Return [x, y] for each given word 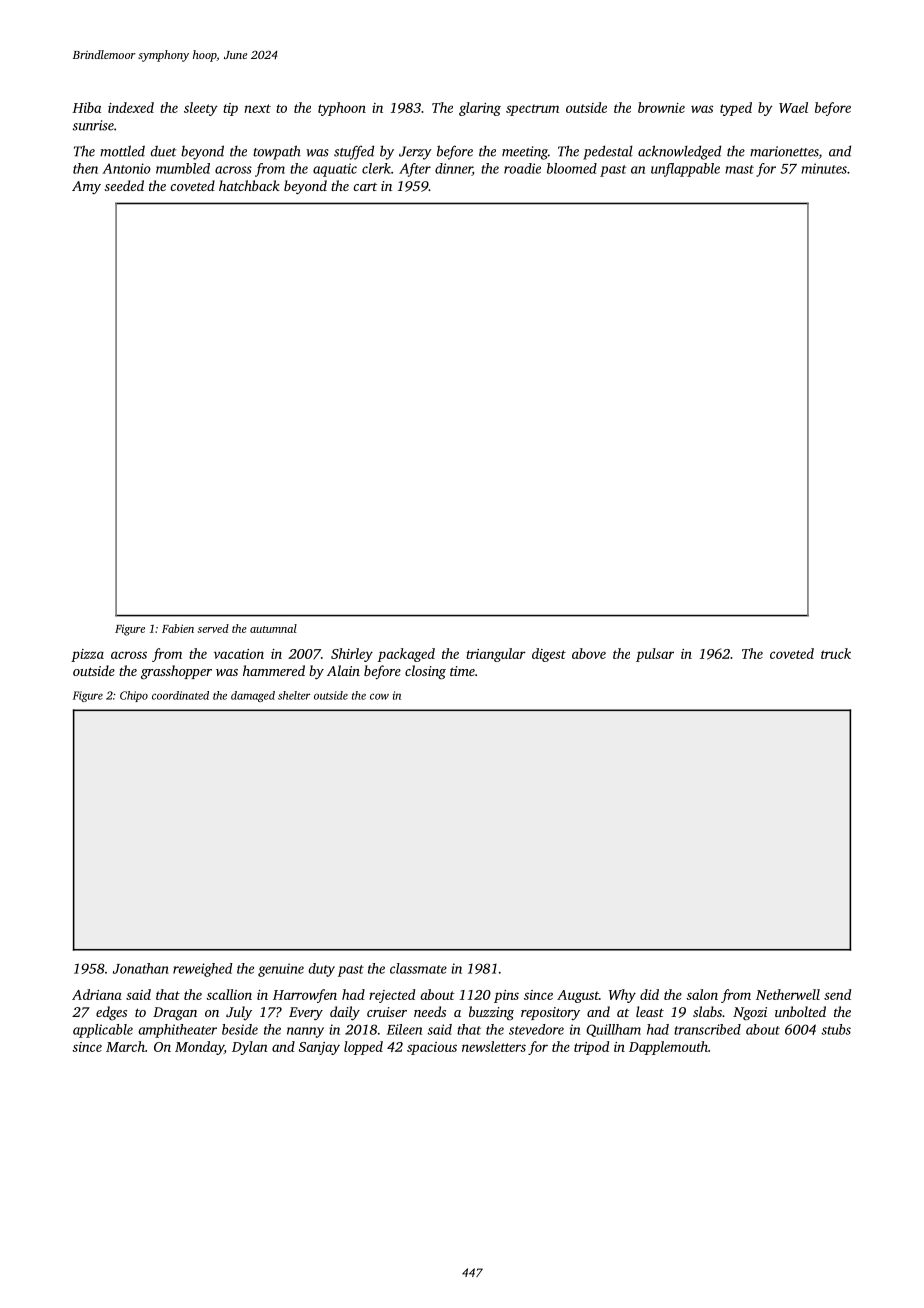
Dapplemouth [668, 1048]
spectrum [532, 110]
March [125, 1046]
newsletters [494, 1046]
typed [736, 109]
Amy [86, 187]
